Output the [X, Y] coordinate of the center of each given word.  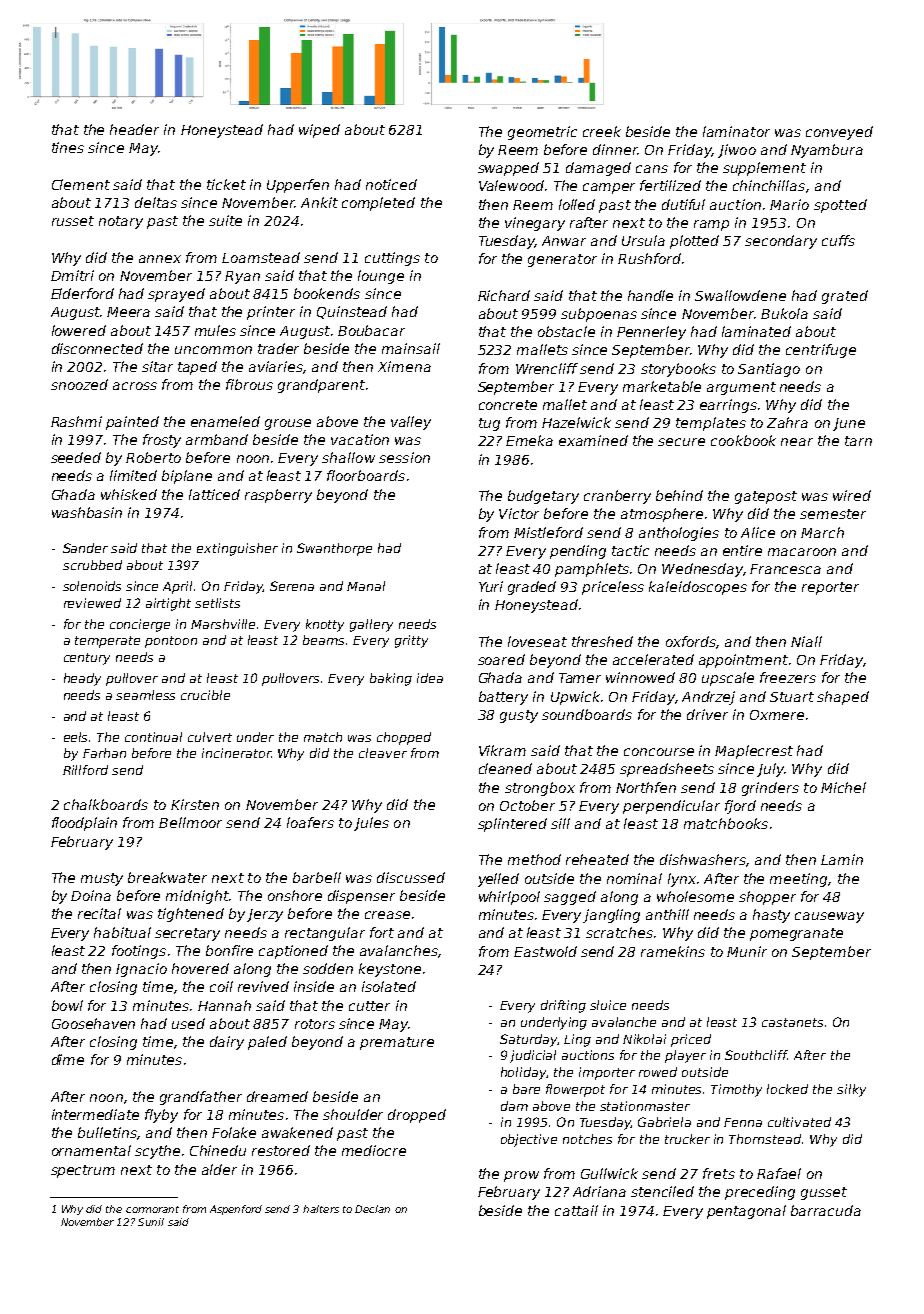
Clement [81, 184]
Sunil [151, 1222]
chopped [404, 738]
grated [845, 297]
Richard [504, 295]
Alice [758, 532]
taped [197, 368]
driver [707, 714]
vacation [360, 439]
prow [521, 1176]
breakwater [167, 877]
